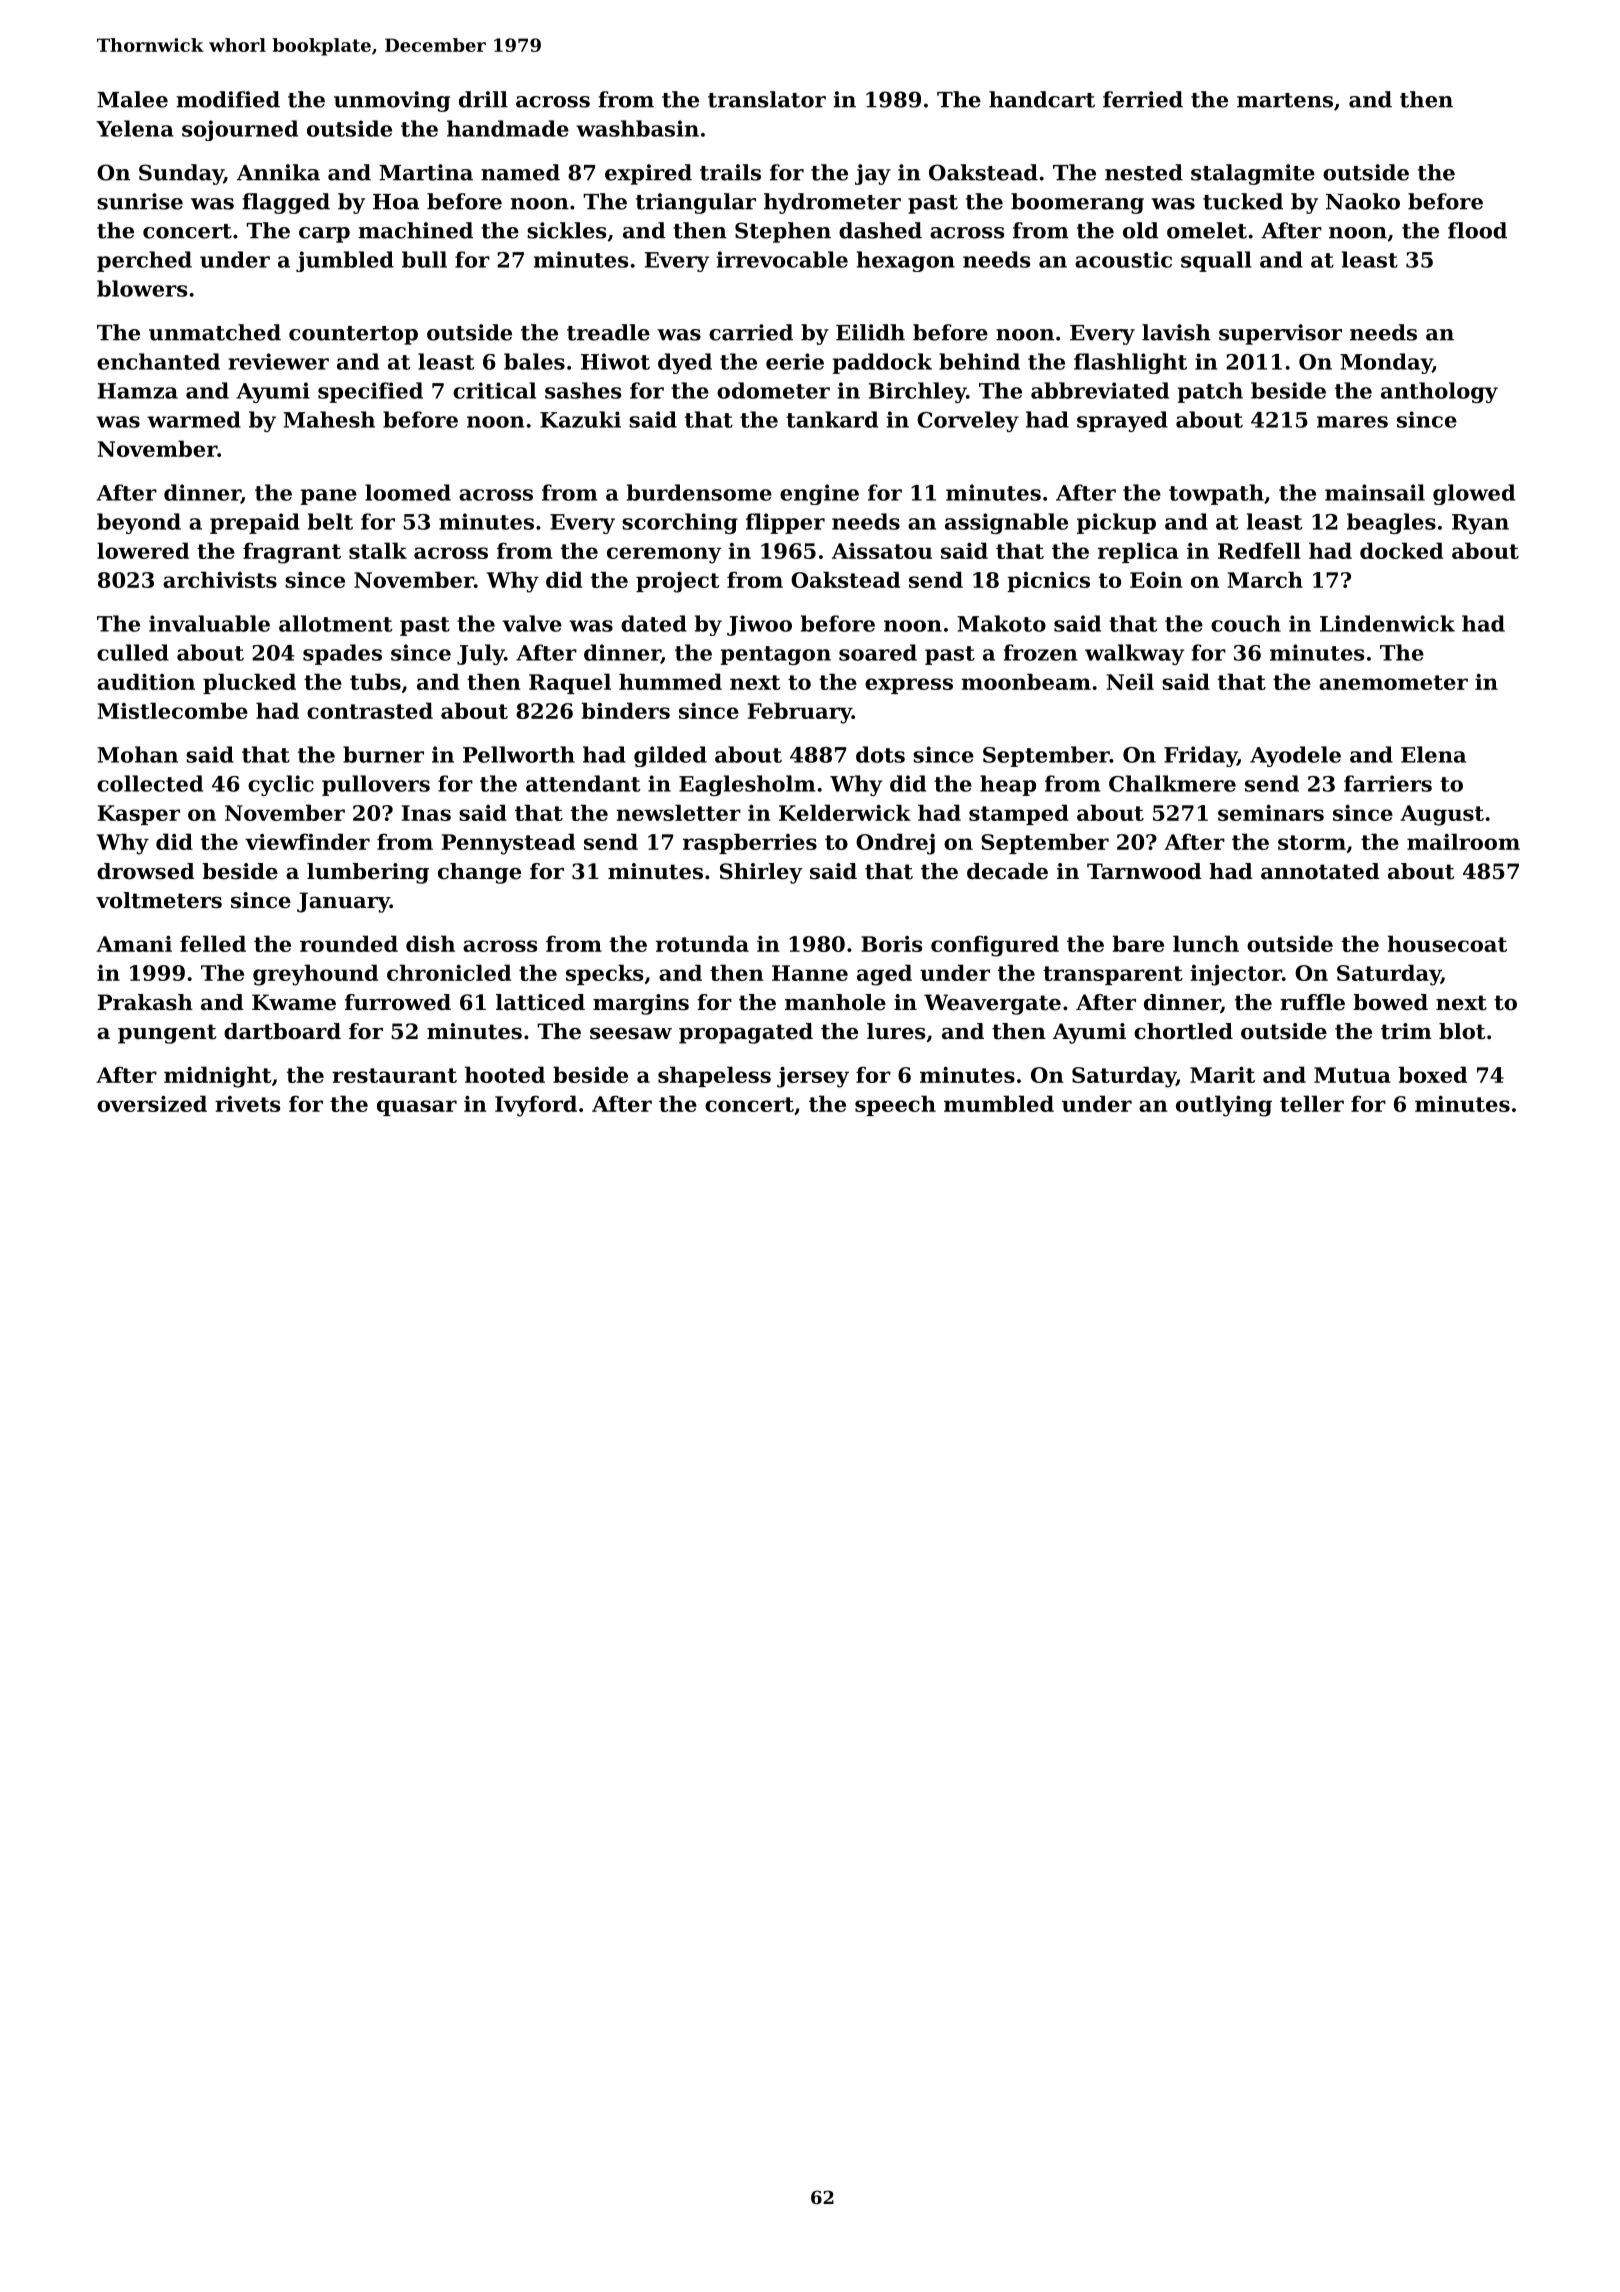  I want to click on tankard, so click(832, 419).
